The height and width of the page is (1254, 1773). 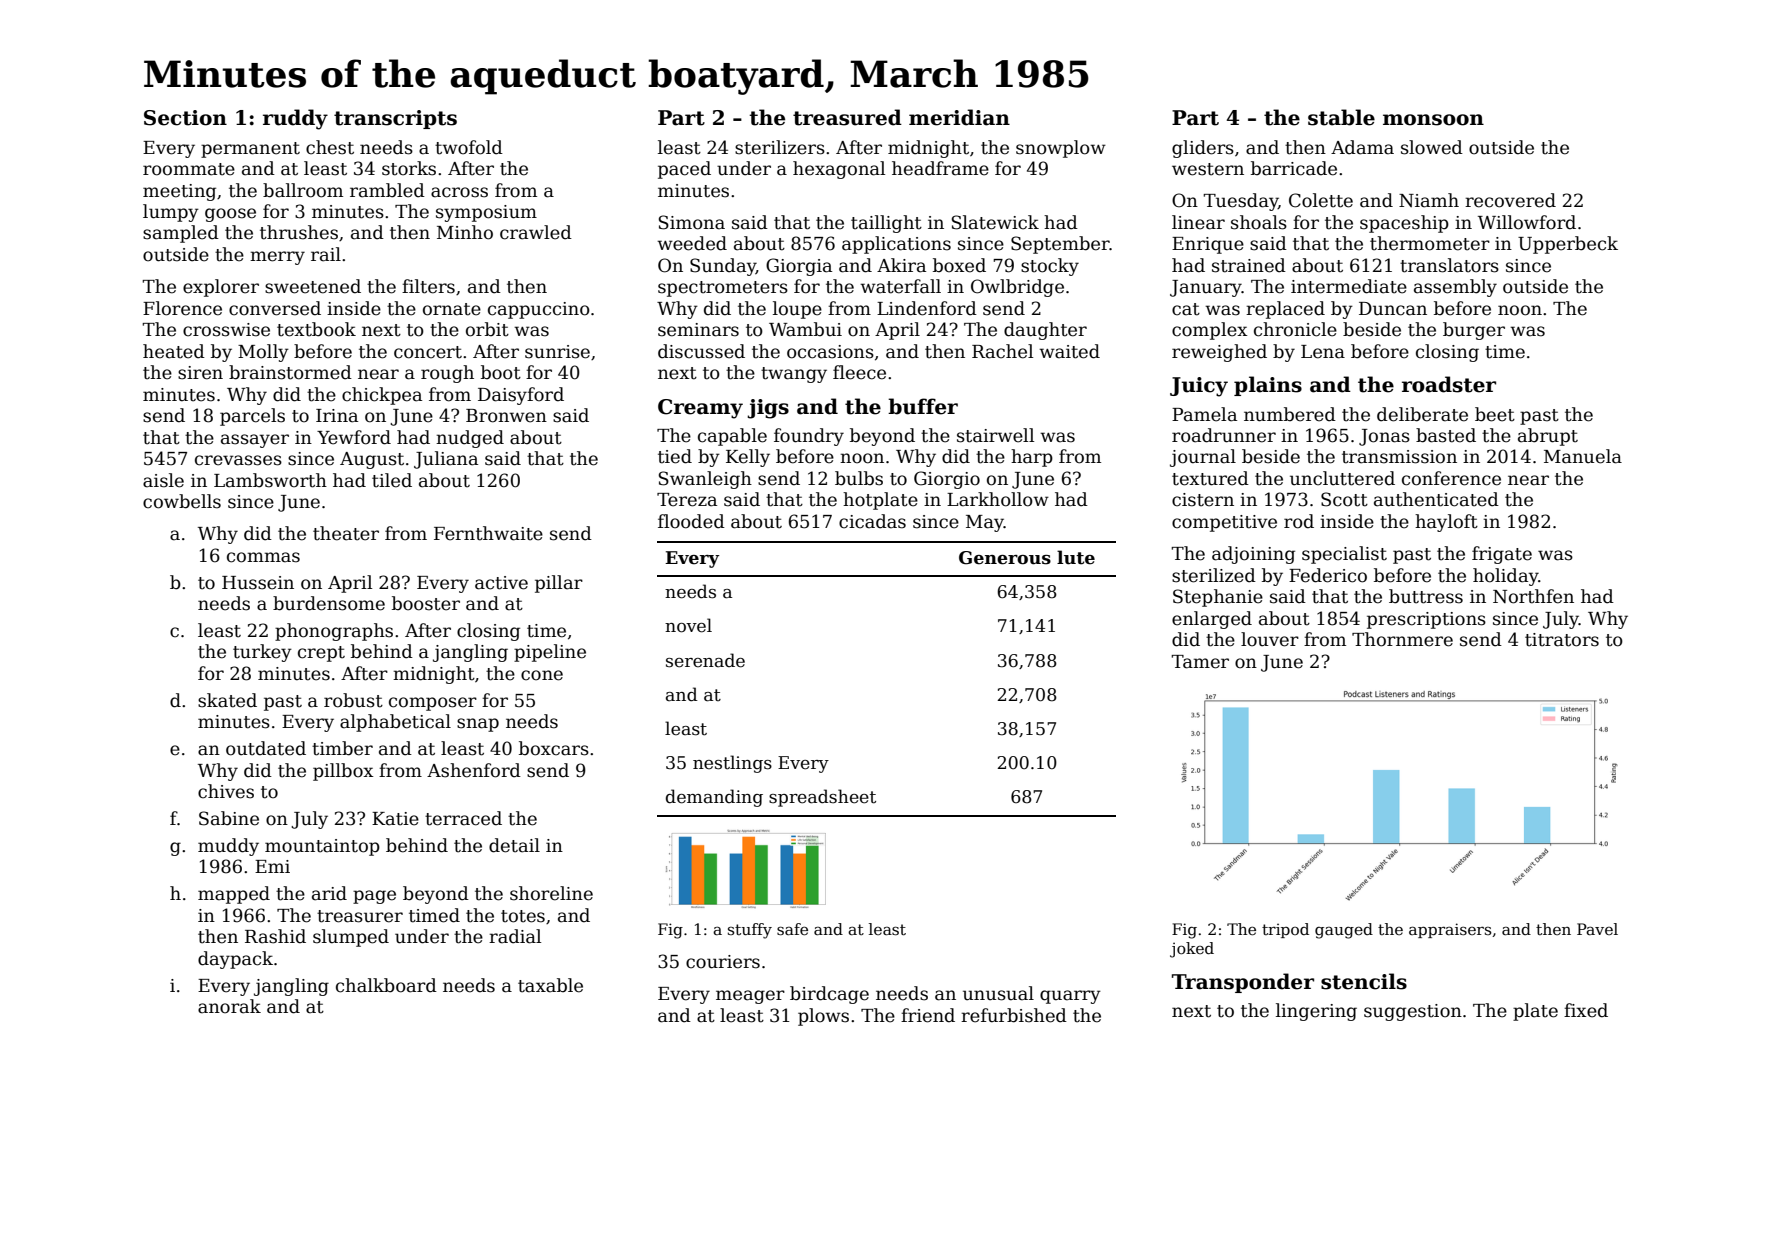 What do you see at coordinates (395, 119) in the page?
I see `transcripts` at bounding box center [395, 119].
